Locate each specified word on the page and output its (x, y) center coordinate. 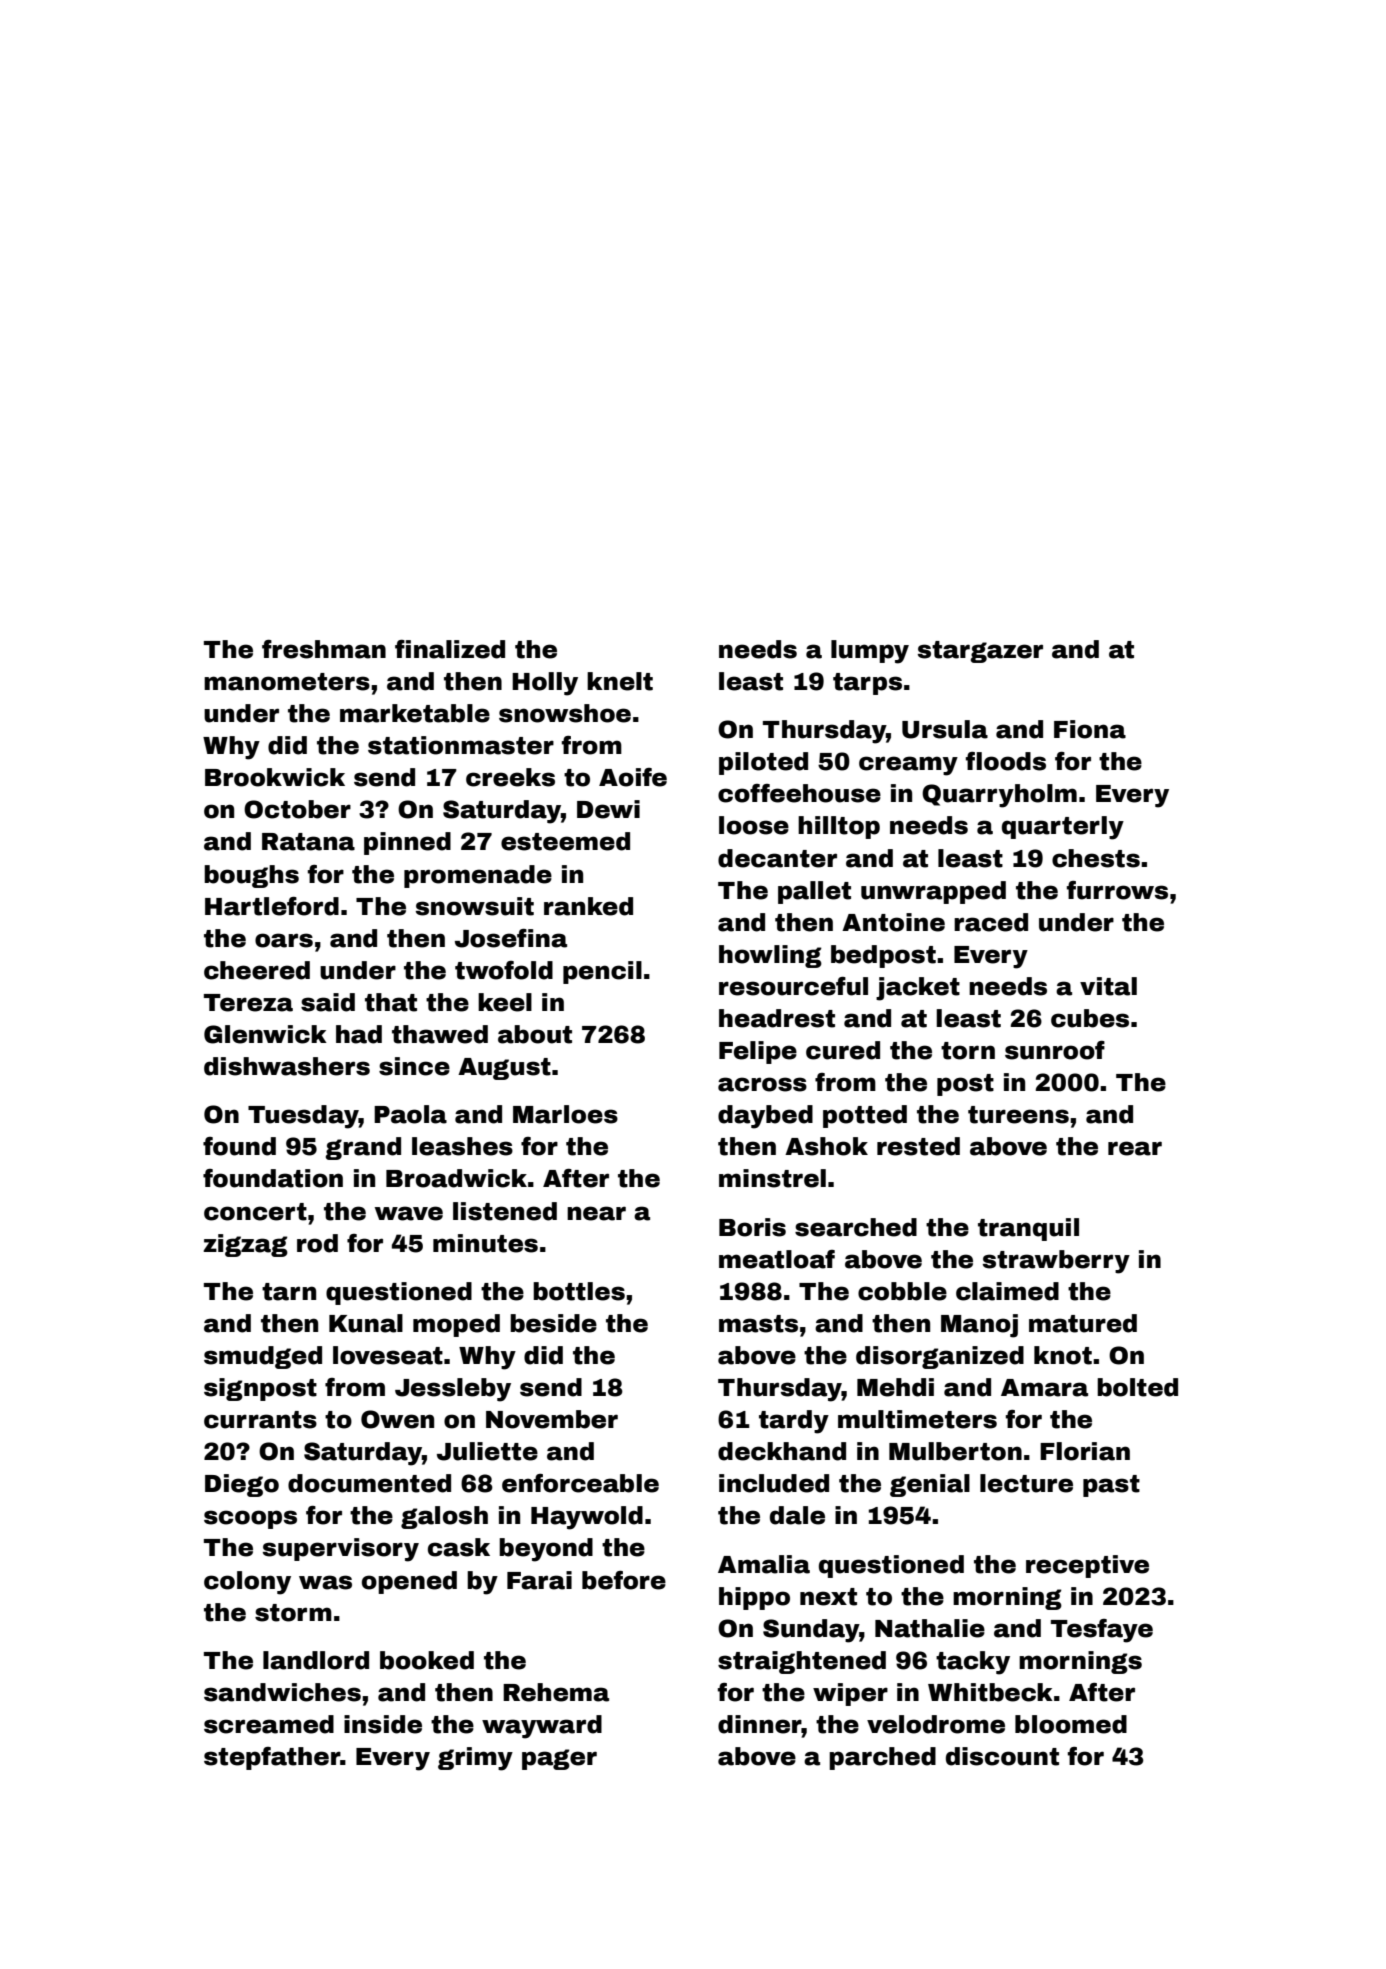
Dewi (608, 809)
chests (1096, 858)
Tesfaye (1102, 1631)
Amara (1044, 1388)
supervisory (341, 1550)
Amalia (764, 1564)
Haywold (587, 1518)
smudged (263, 1357)
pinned (407, 843)
